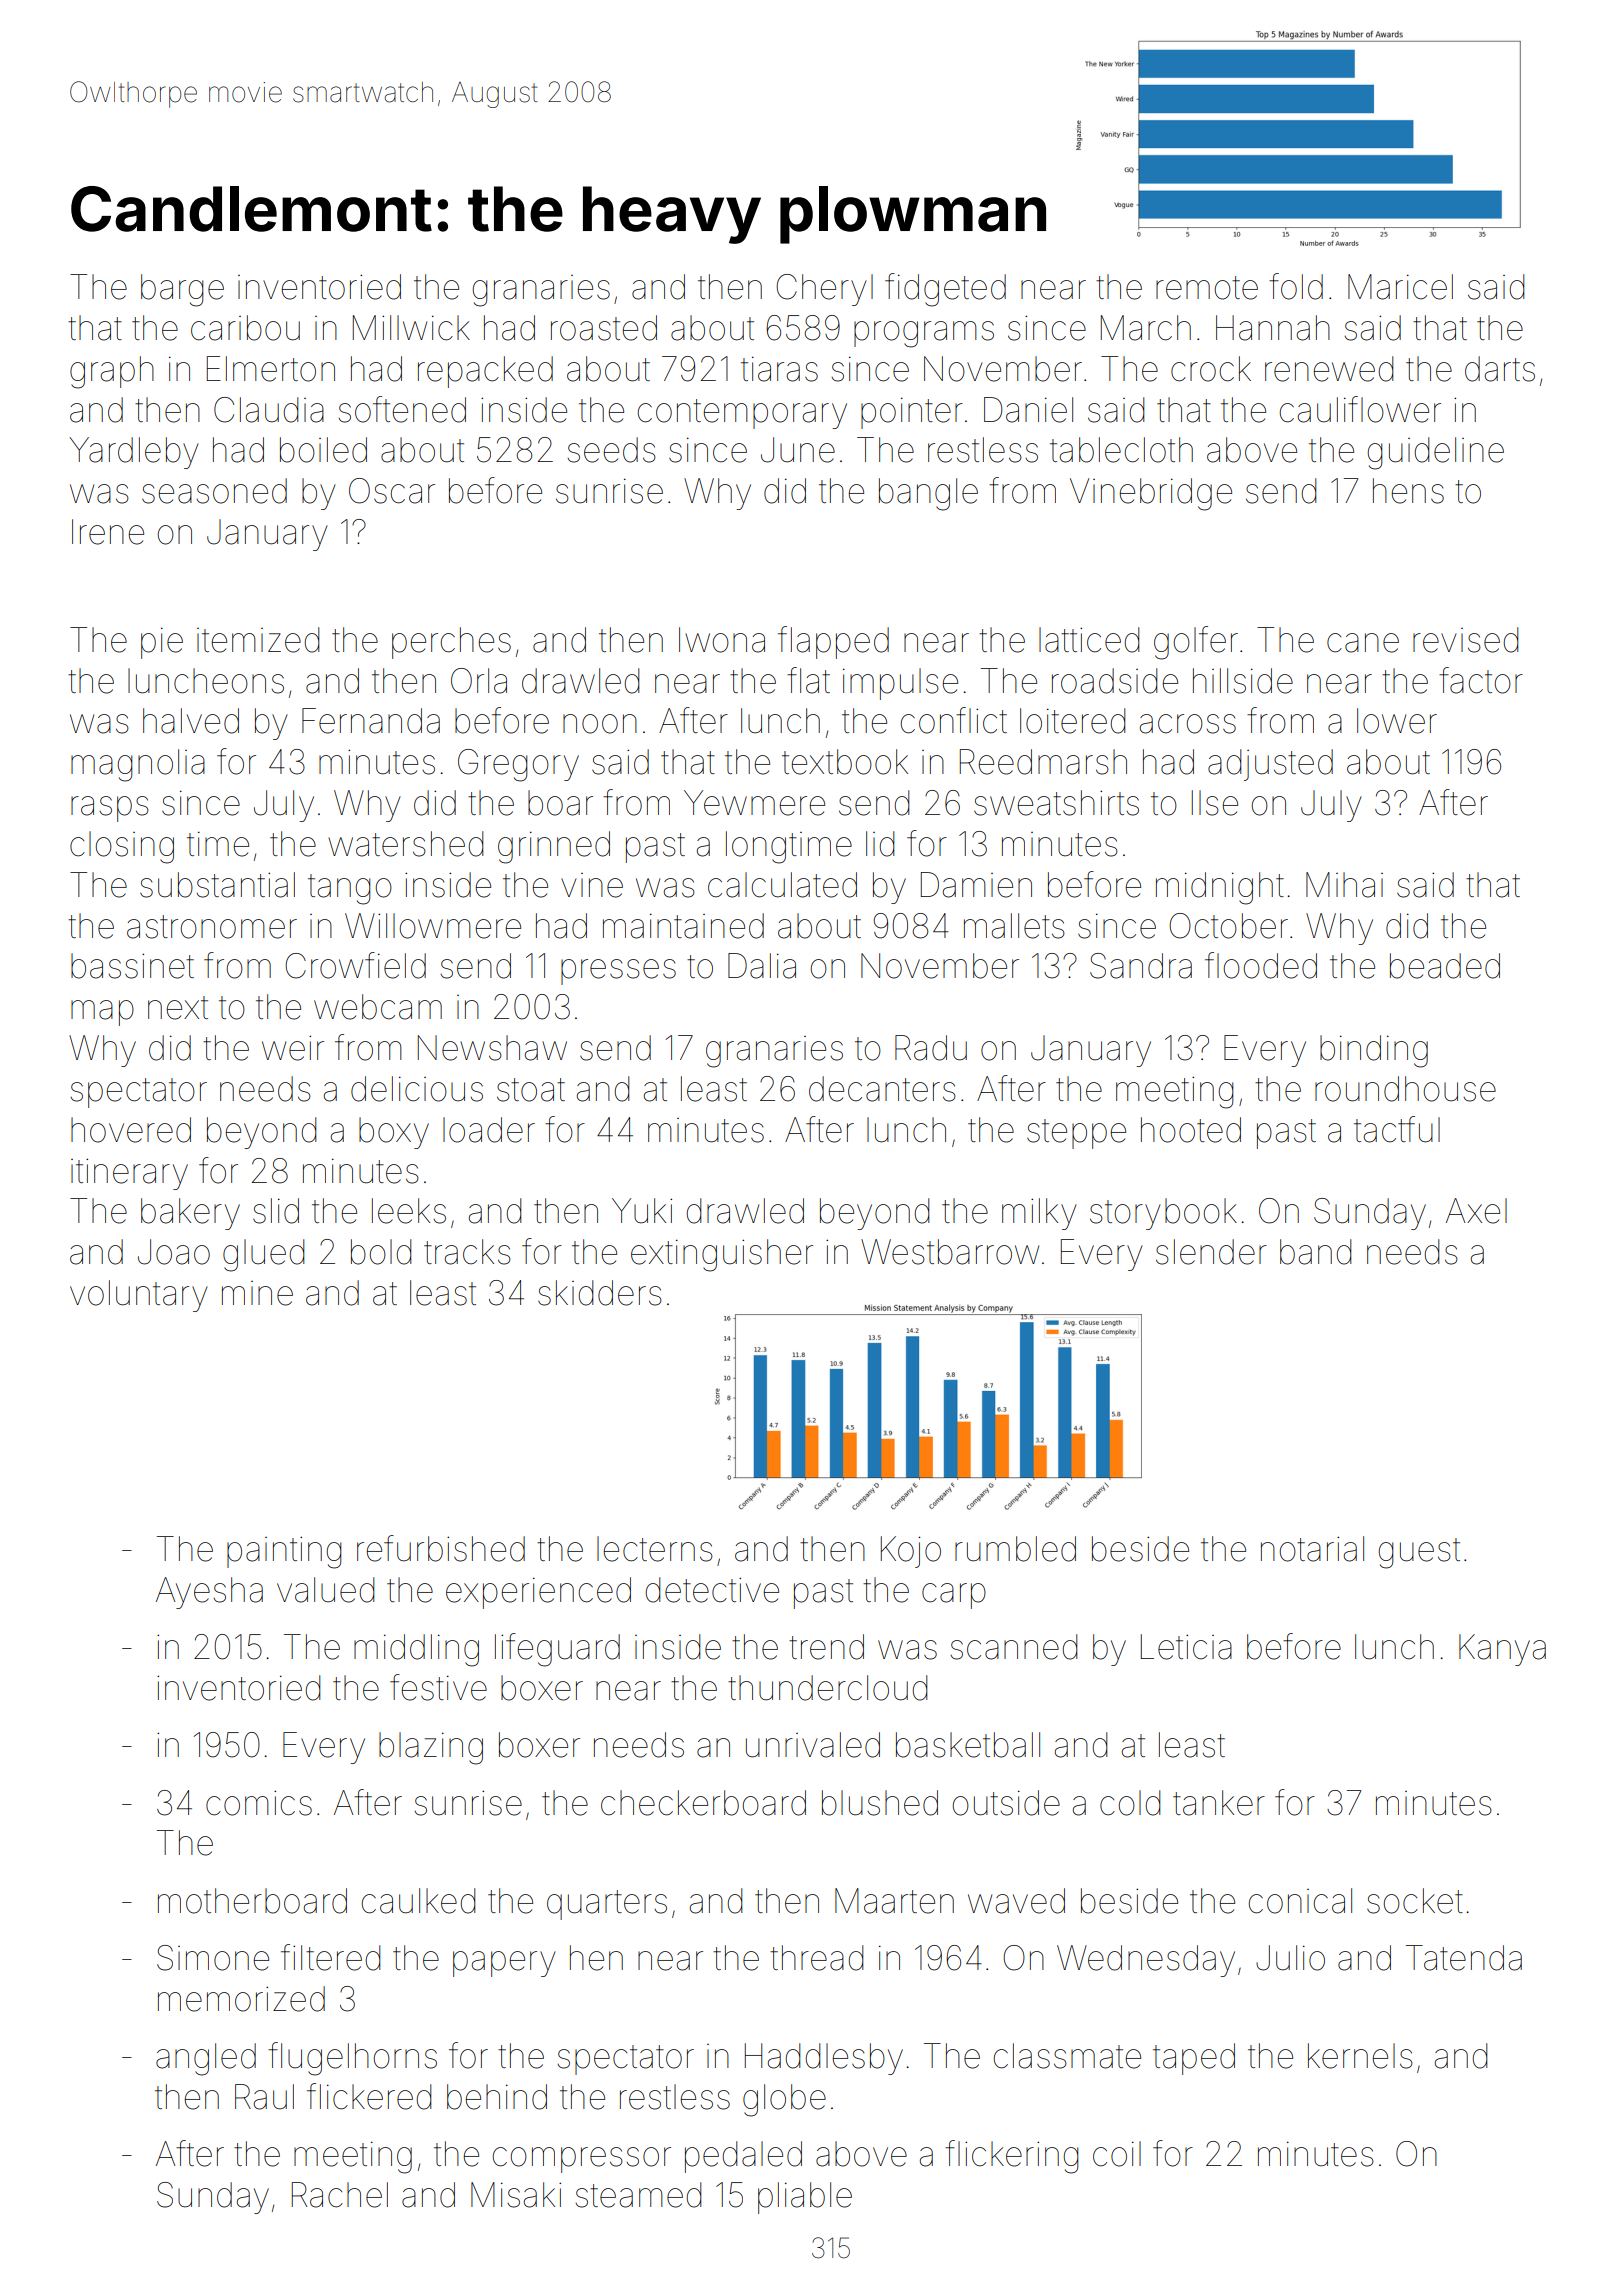  What do you see at coordinates (271, 369) in the document?
I see `Elmerton` at bounding box center [271, 369].
